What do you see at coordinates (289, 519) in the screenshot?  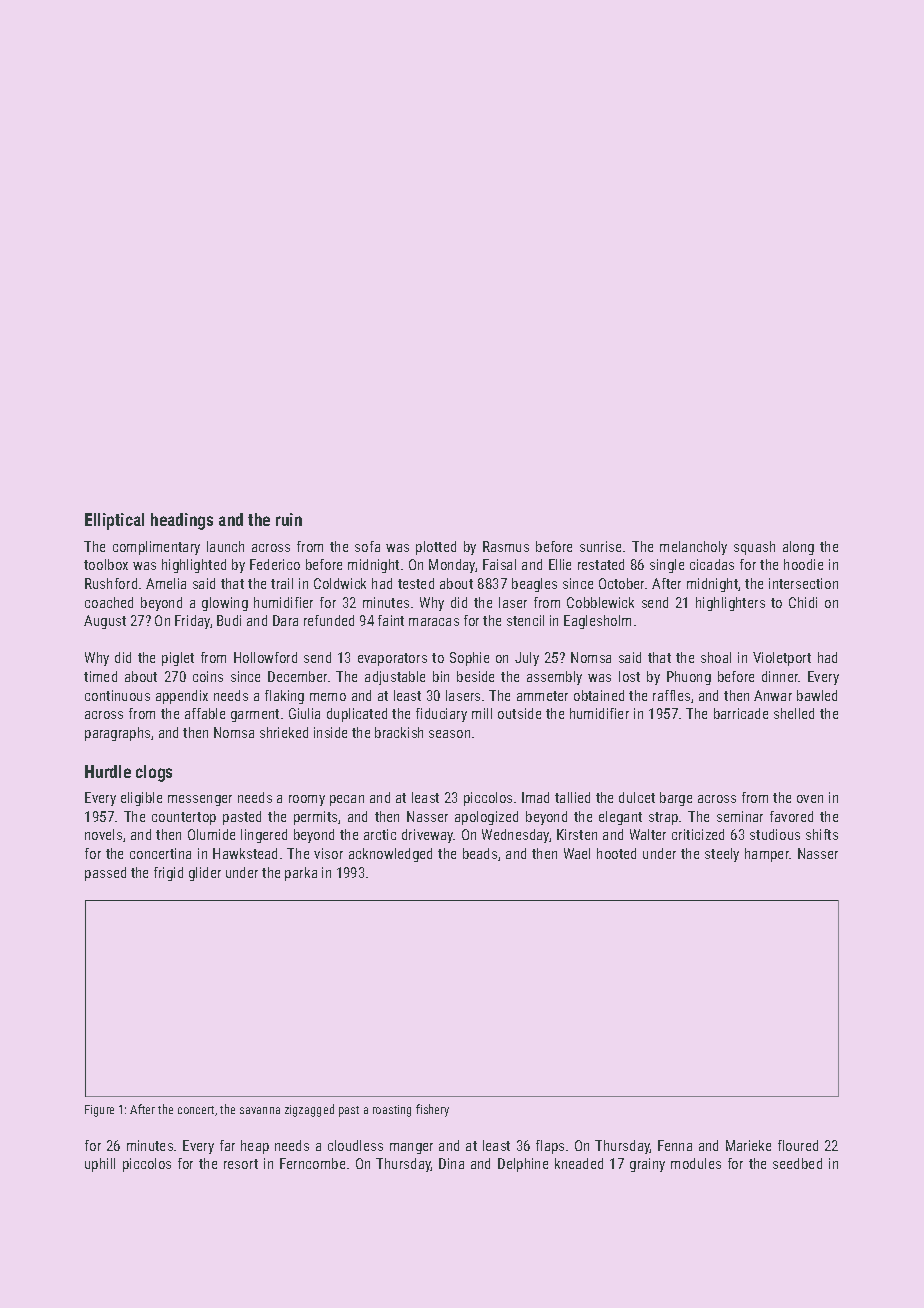 I see `ruin` at bounding box center [289, 519].
